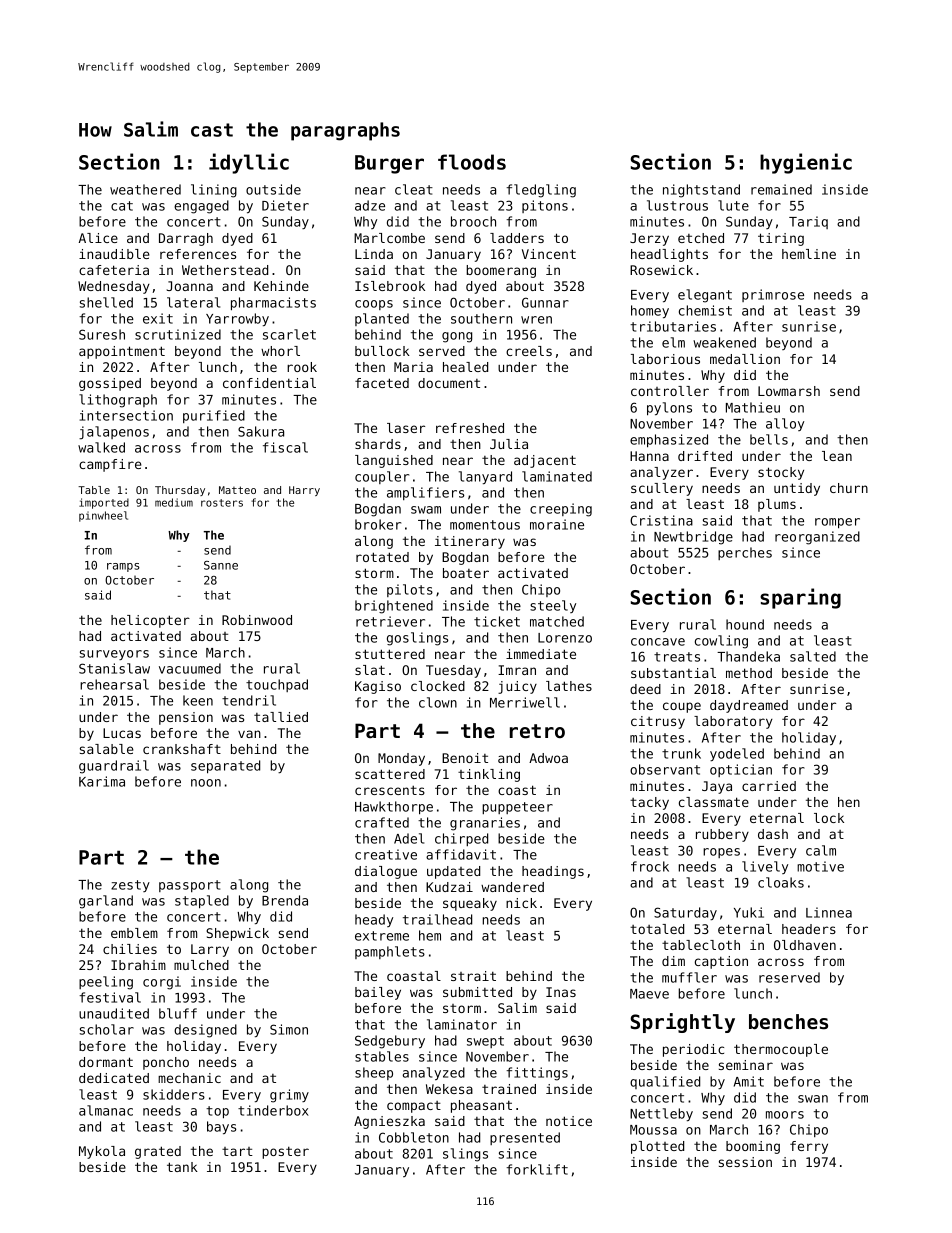 This page has height=1233, width=952. I want to click on garland, so click(106, 902).
